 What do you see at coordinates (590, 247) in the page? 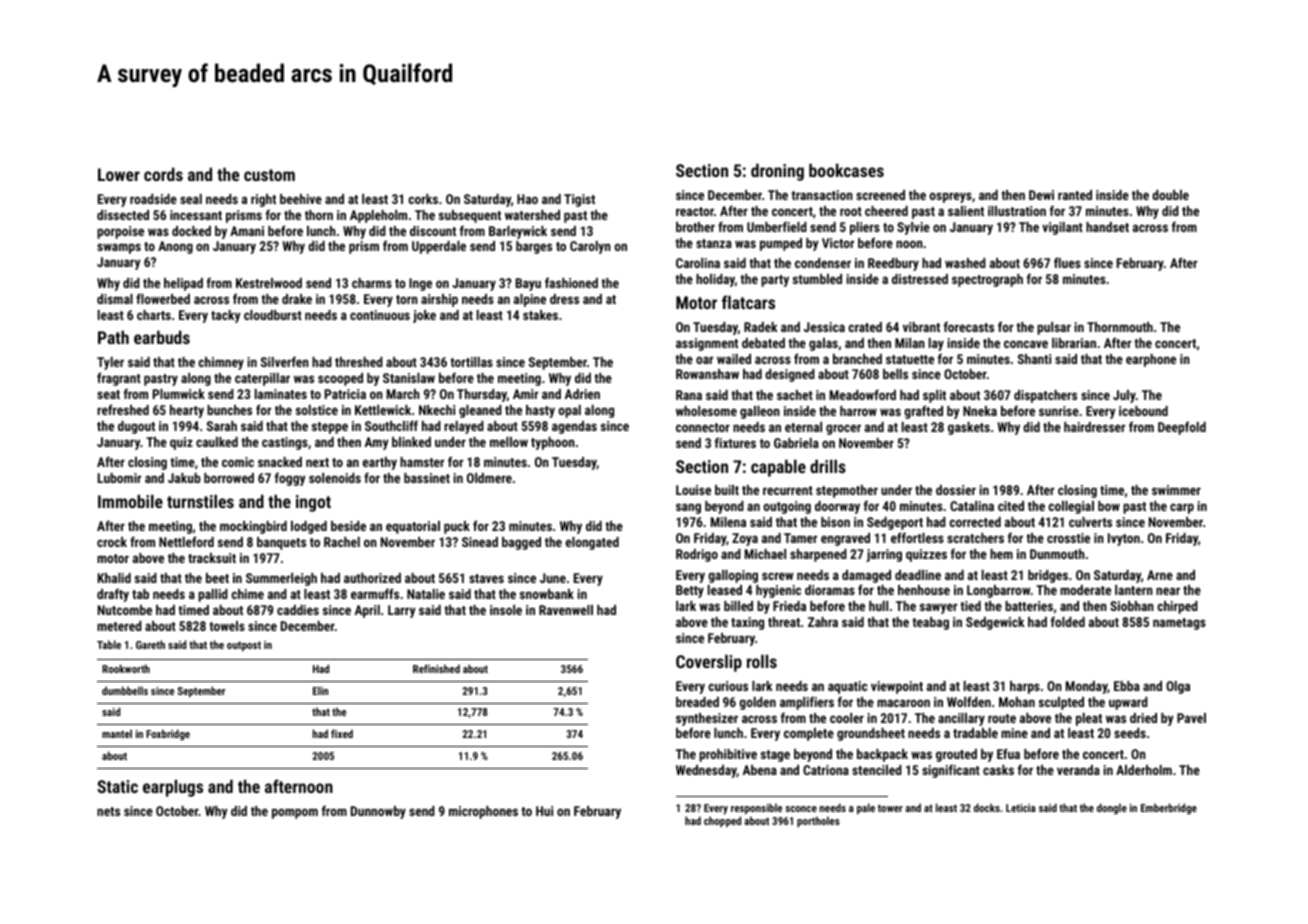
I see `Carolyn` at bounding box center [590, 247].
